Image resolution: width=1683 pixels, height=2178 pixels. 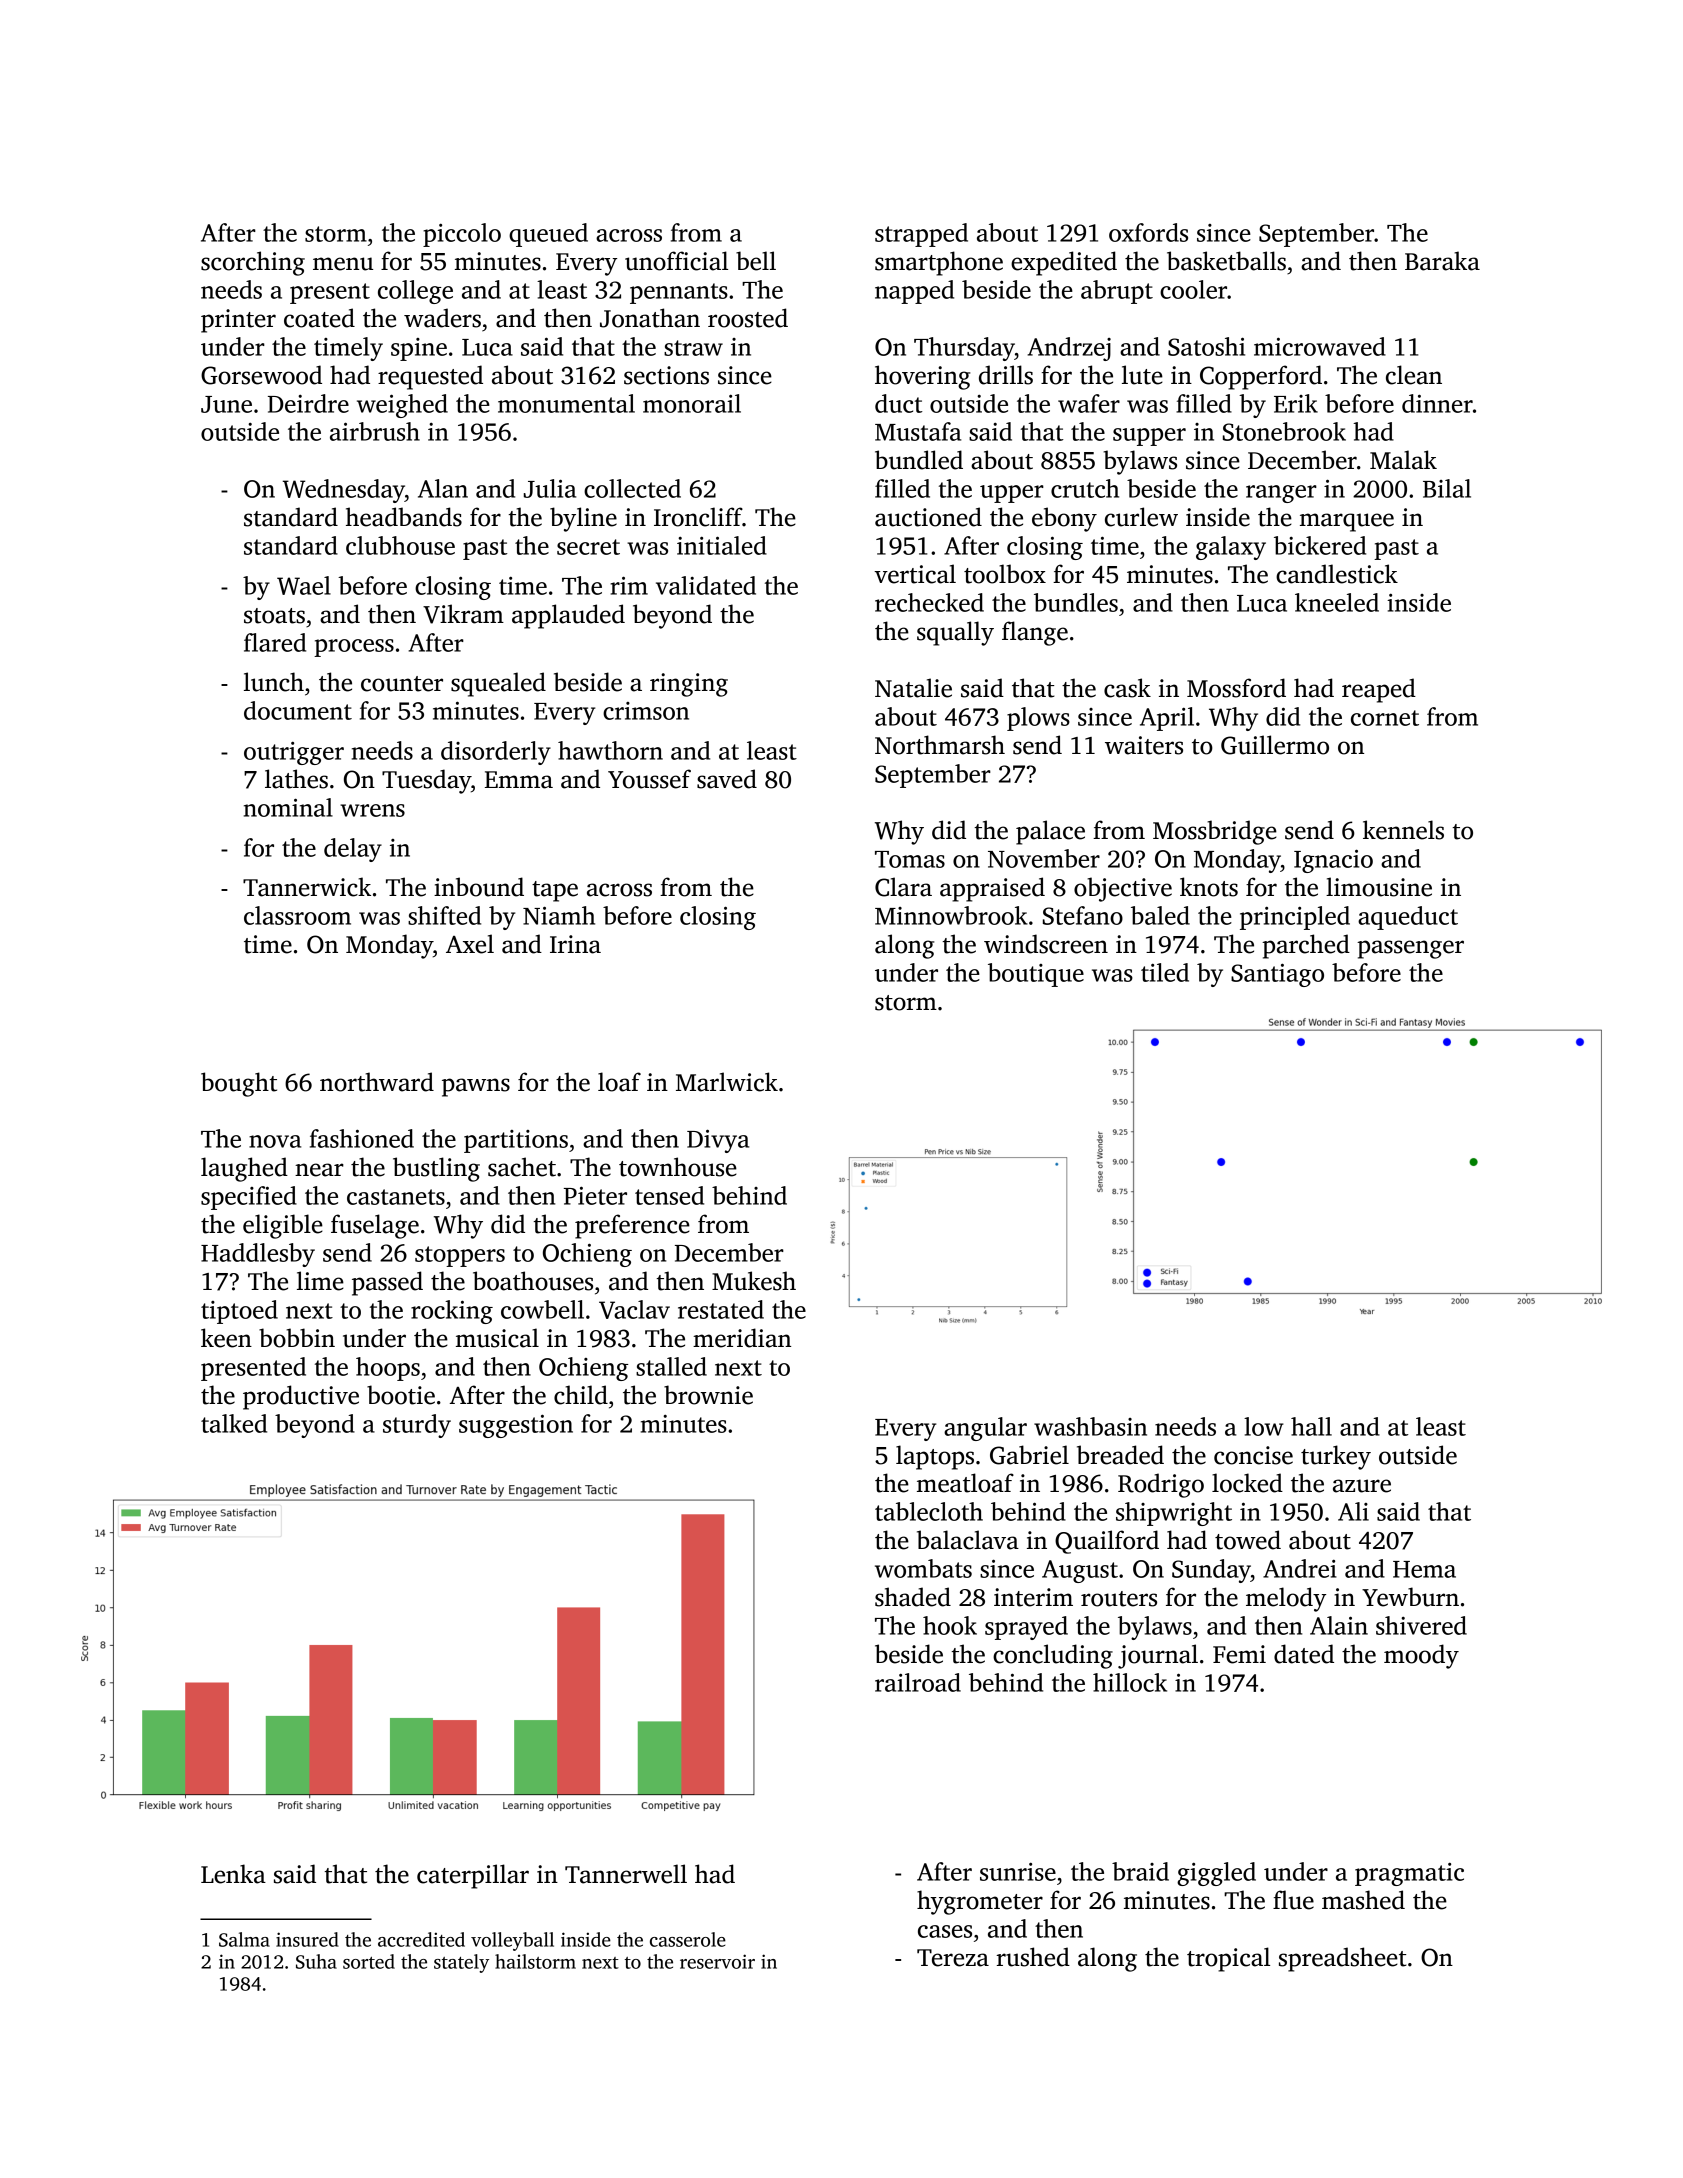 What do you see at coordinates (436, 1169) in the document?
I see `bustling` at bounding box center [436, 1169].
